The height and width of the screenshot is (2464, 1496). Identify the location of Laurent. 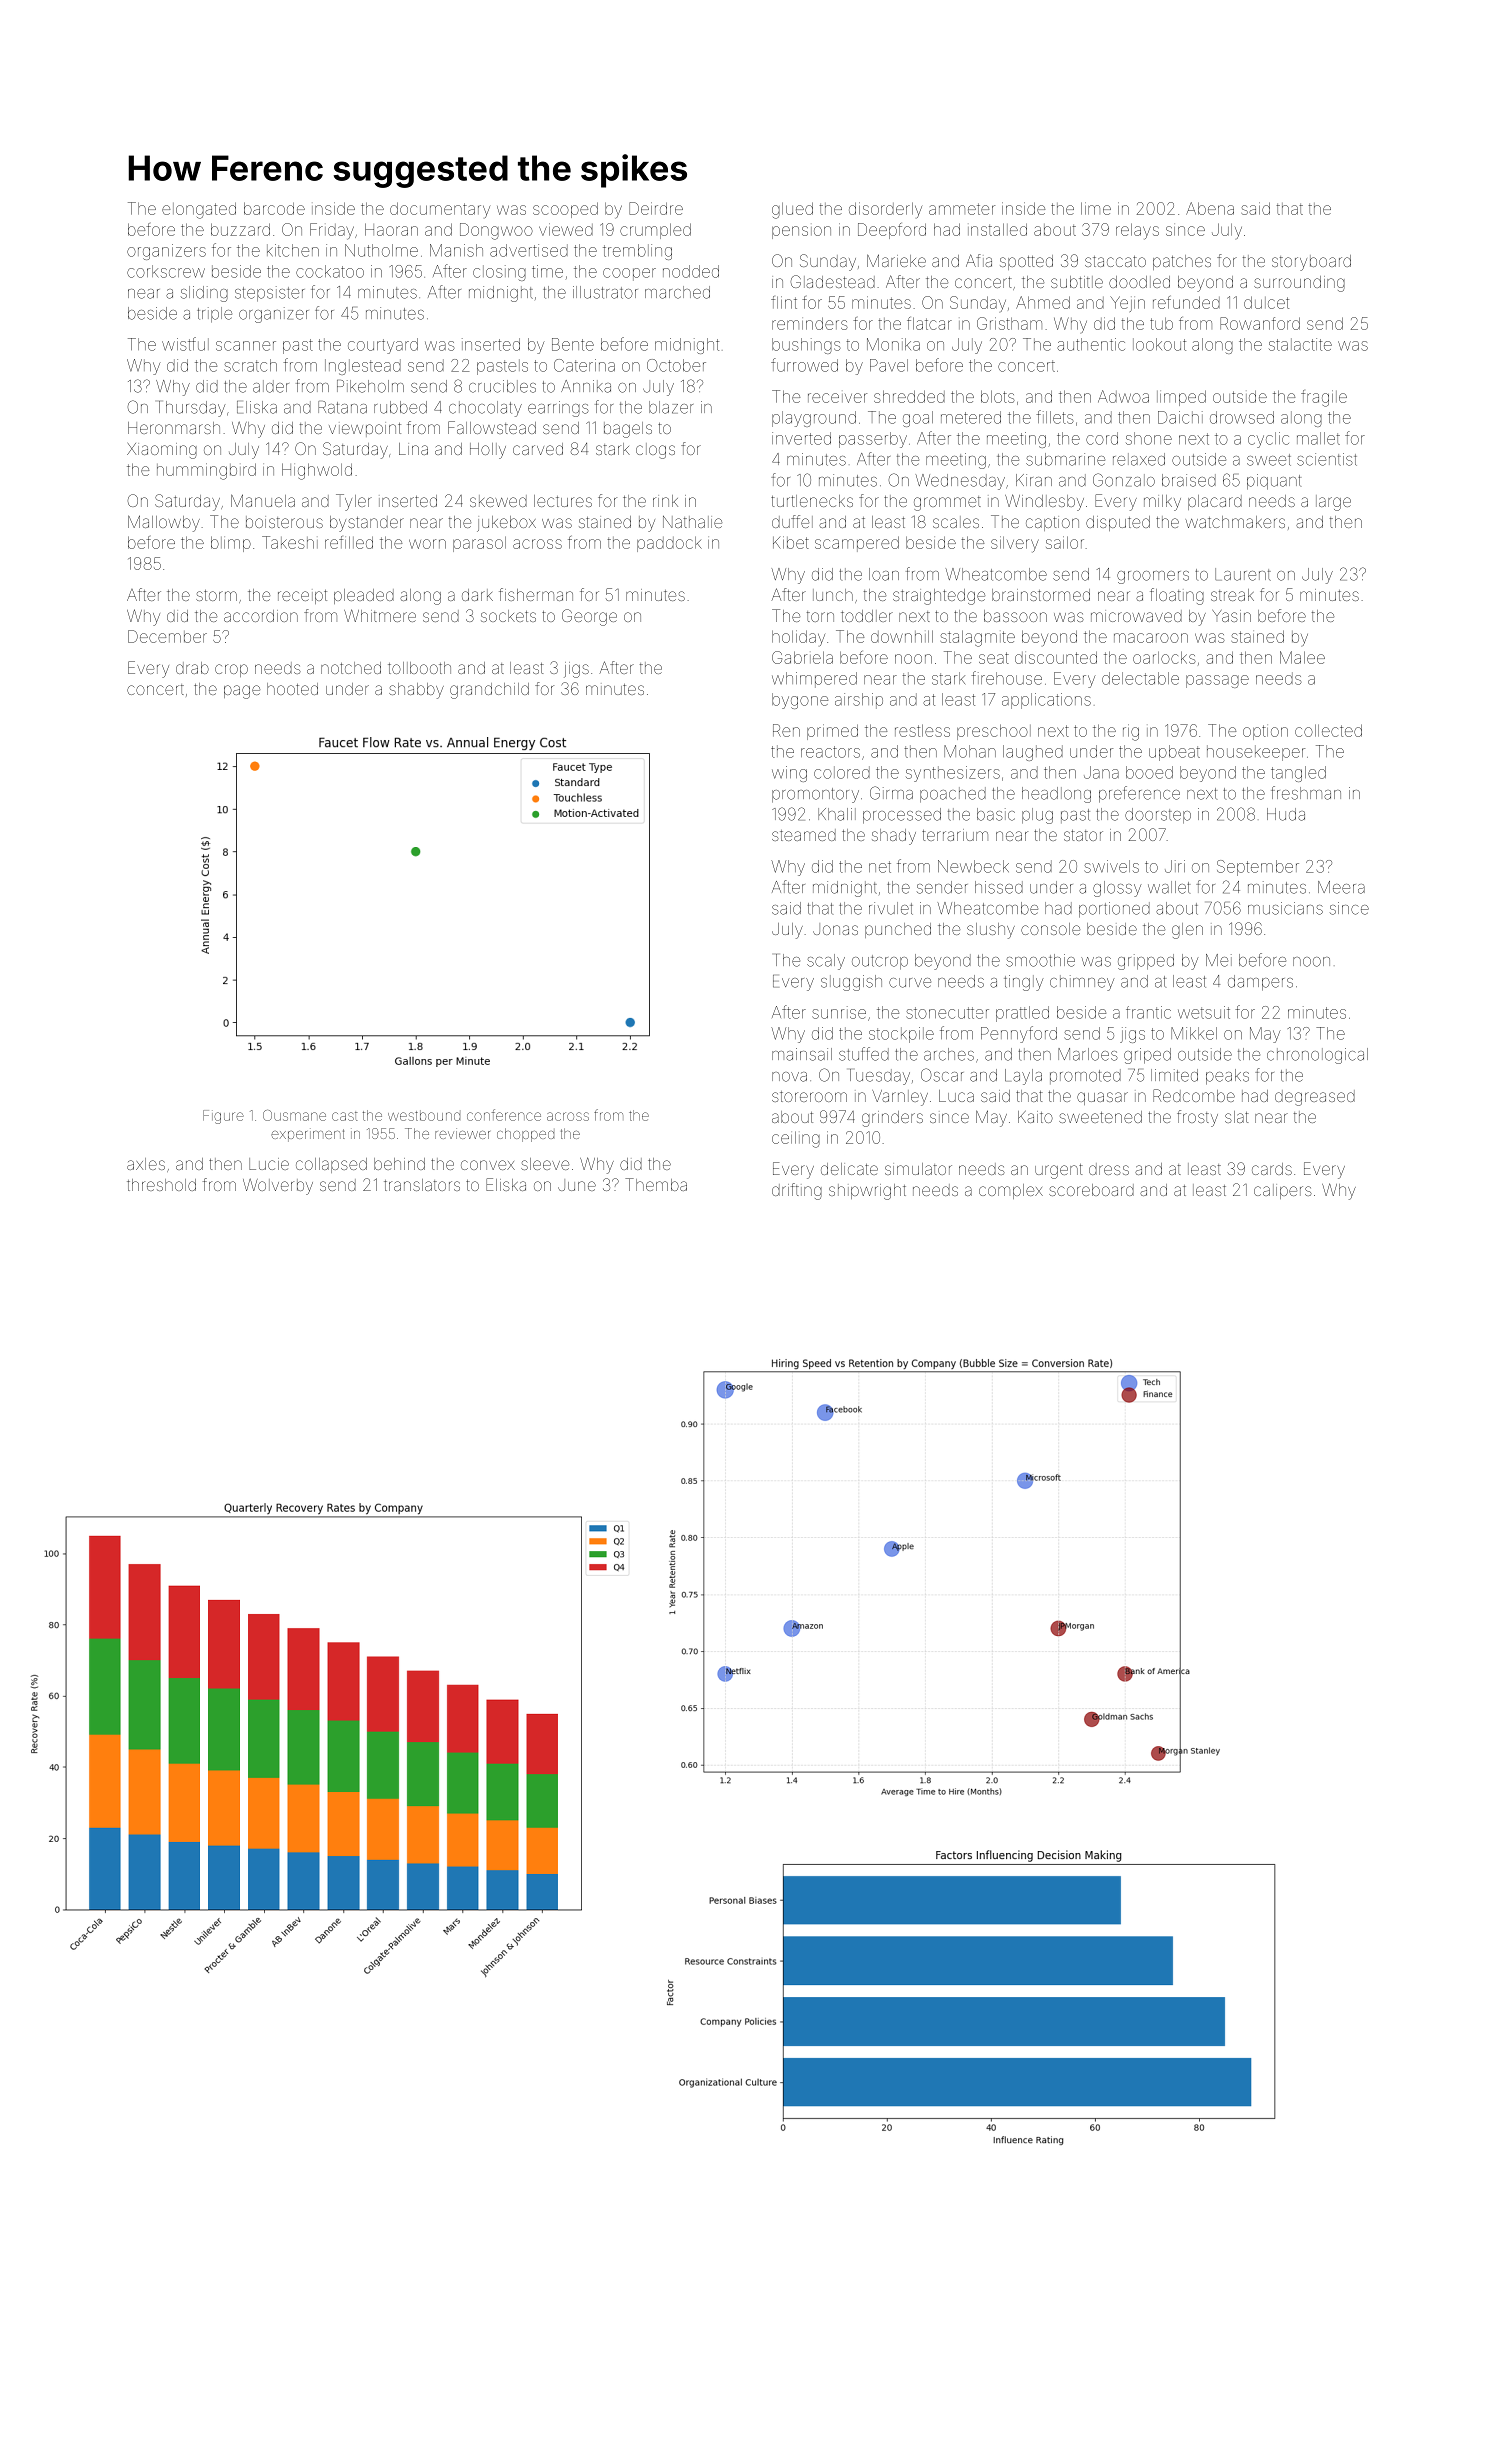
(1243, 574).
